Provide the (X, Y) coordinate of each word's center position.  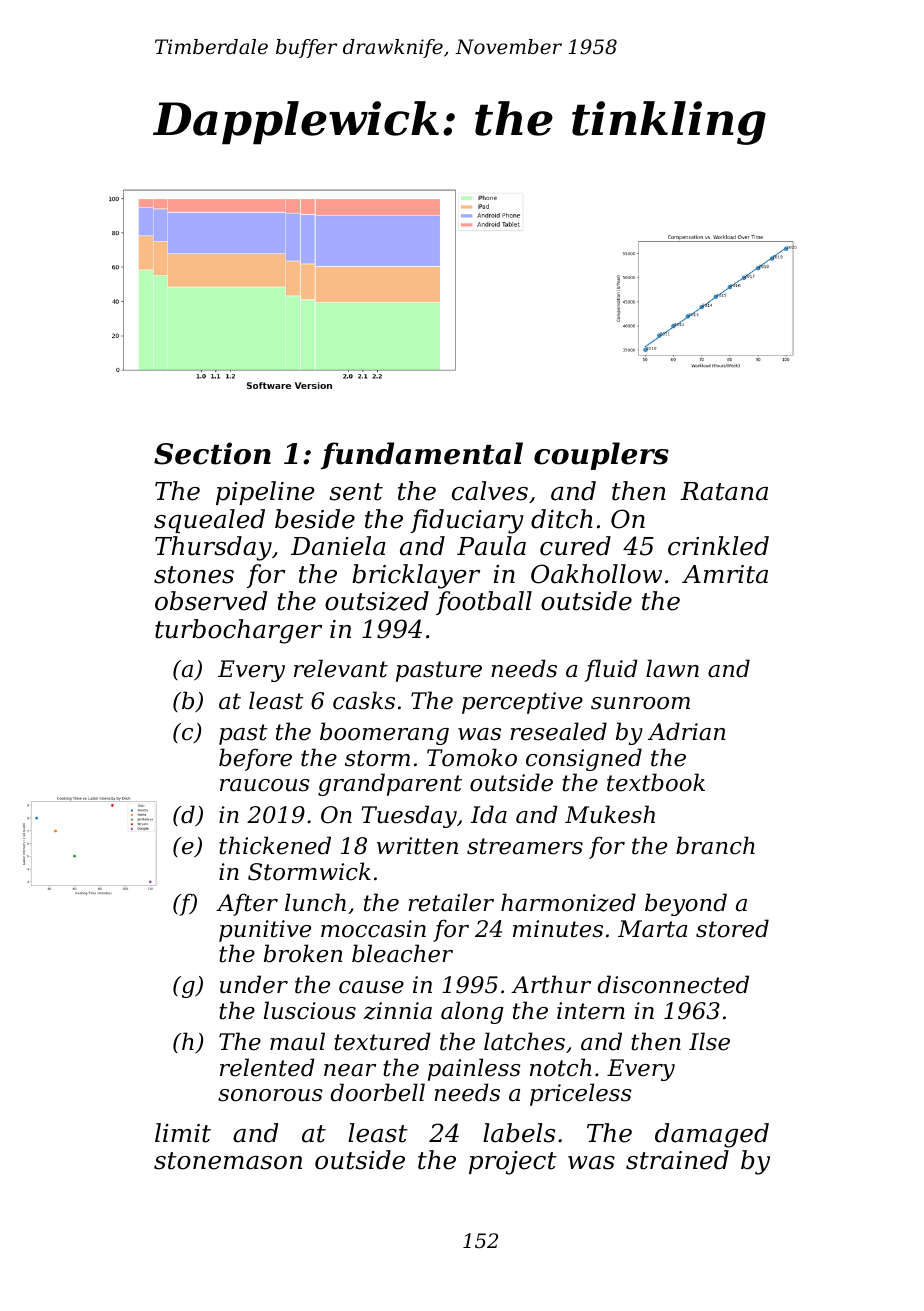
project (513, 1163)
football (484, 603)
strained (677, 1160)
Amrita (725, 574)
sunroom (640, 703)
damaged (712, 1135)
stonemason (228, 1161)
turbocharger (238, 631)
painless (474, 1069)
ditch (562, 519)
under (254, 984)
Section (212, 453)
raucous (265, 785)
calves (490, 491)
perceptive (522, 703)
